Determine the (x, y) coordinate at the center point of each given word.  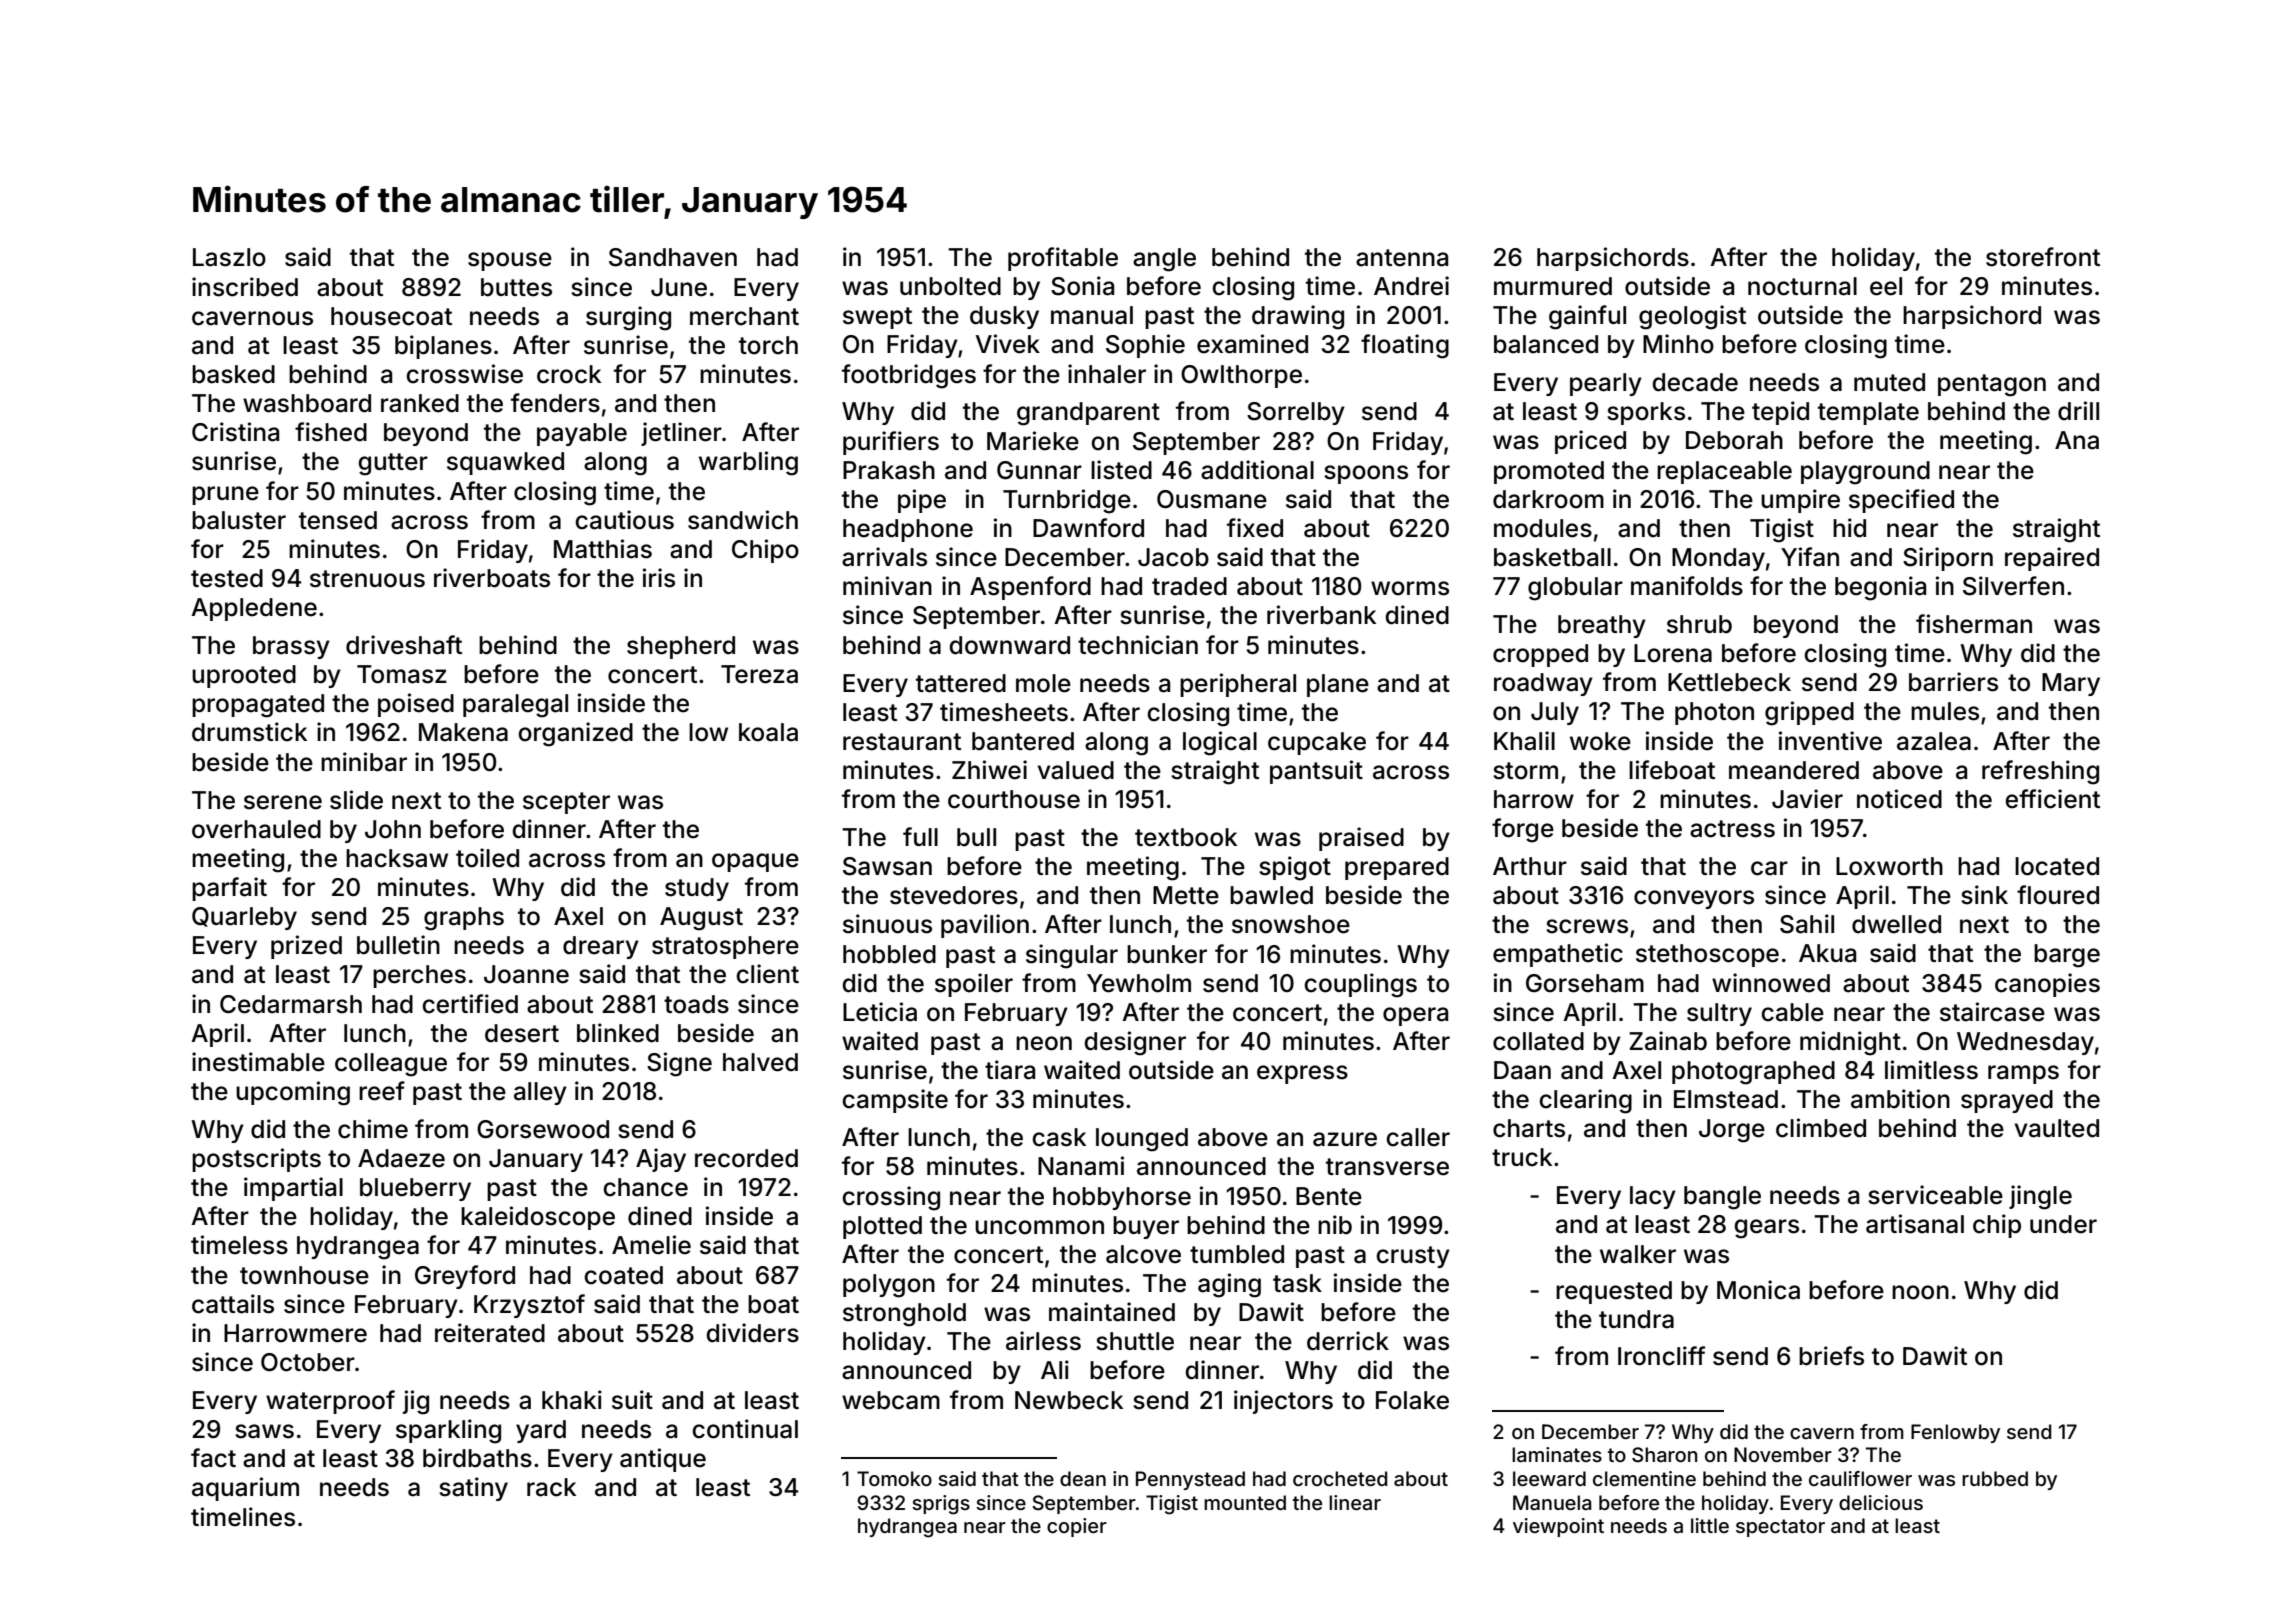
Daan (1522, 1070)
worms (1410, 588)
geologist (1692, 317)
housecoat (391, 316)
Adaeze (401, 1158)
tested (227, 578)
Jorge (1732, 1131)
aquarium (245, 1489)
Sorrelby (1296, 413)
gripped (1809, 713)
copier (1077, 1527)
